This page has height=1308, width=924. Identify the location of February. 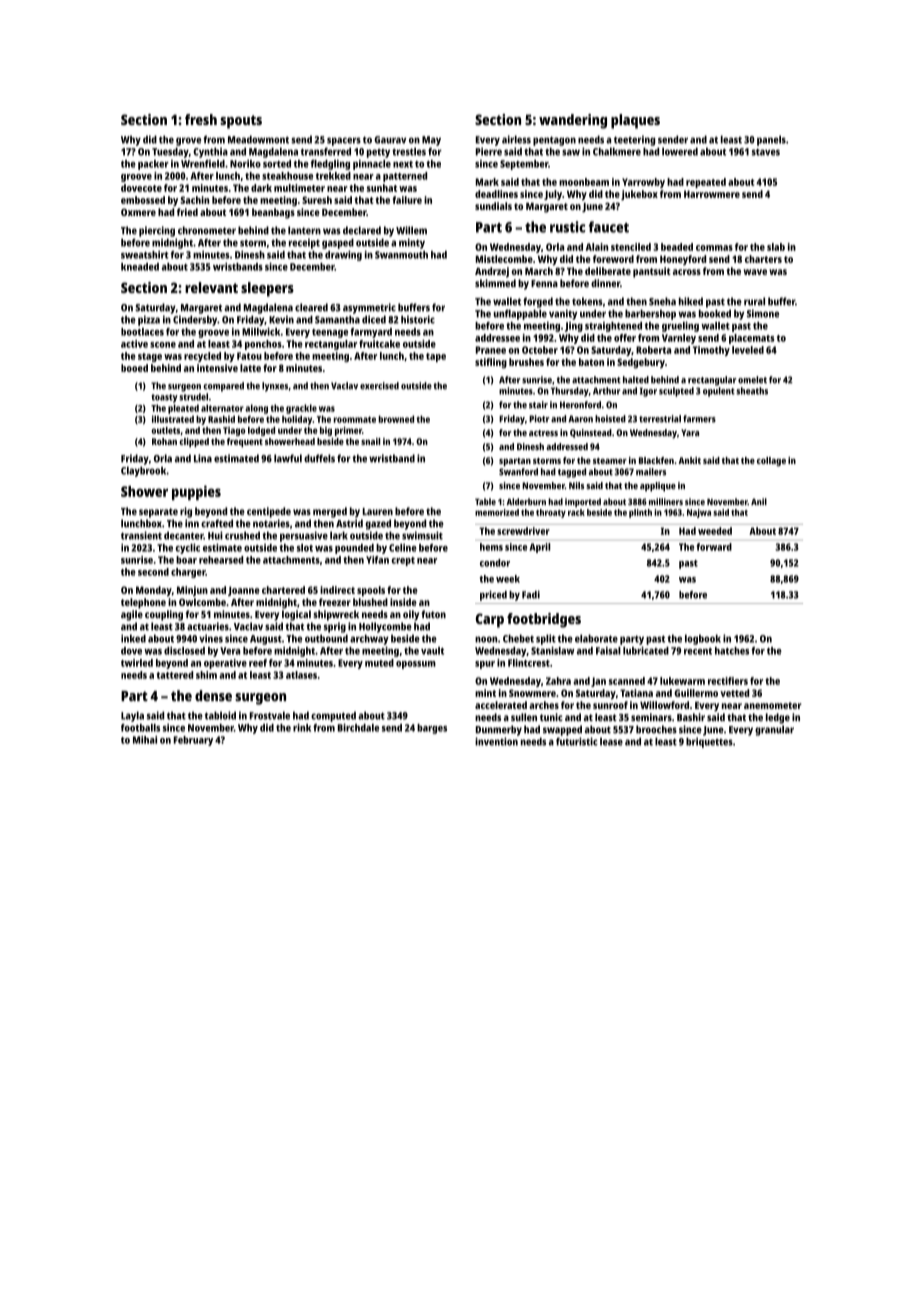
(193, 741).
